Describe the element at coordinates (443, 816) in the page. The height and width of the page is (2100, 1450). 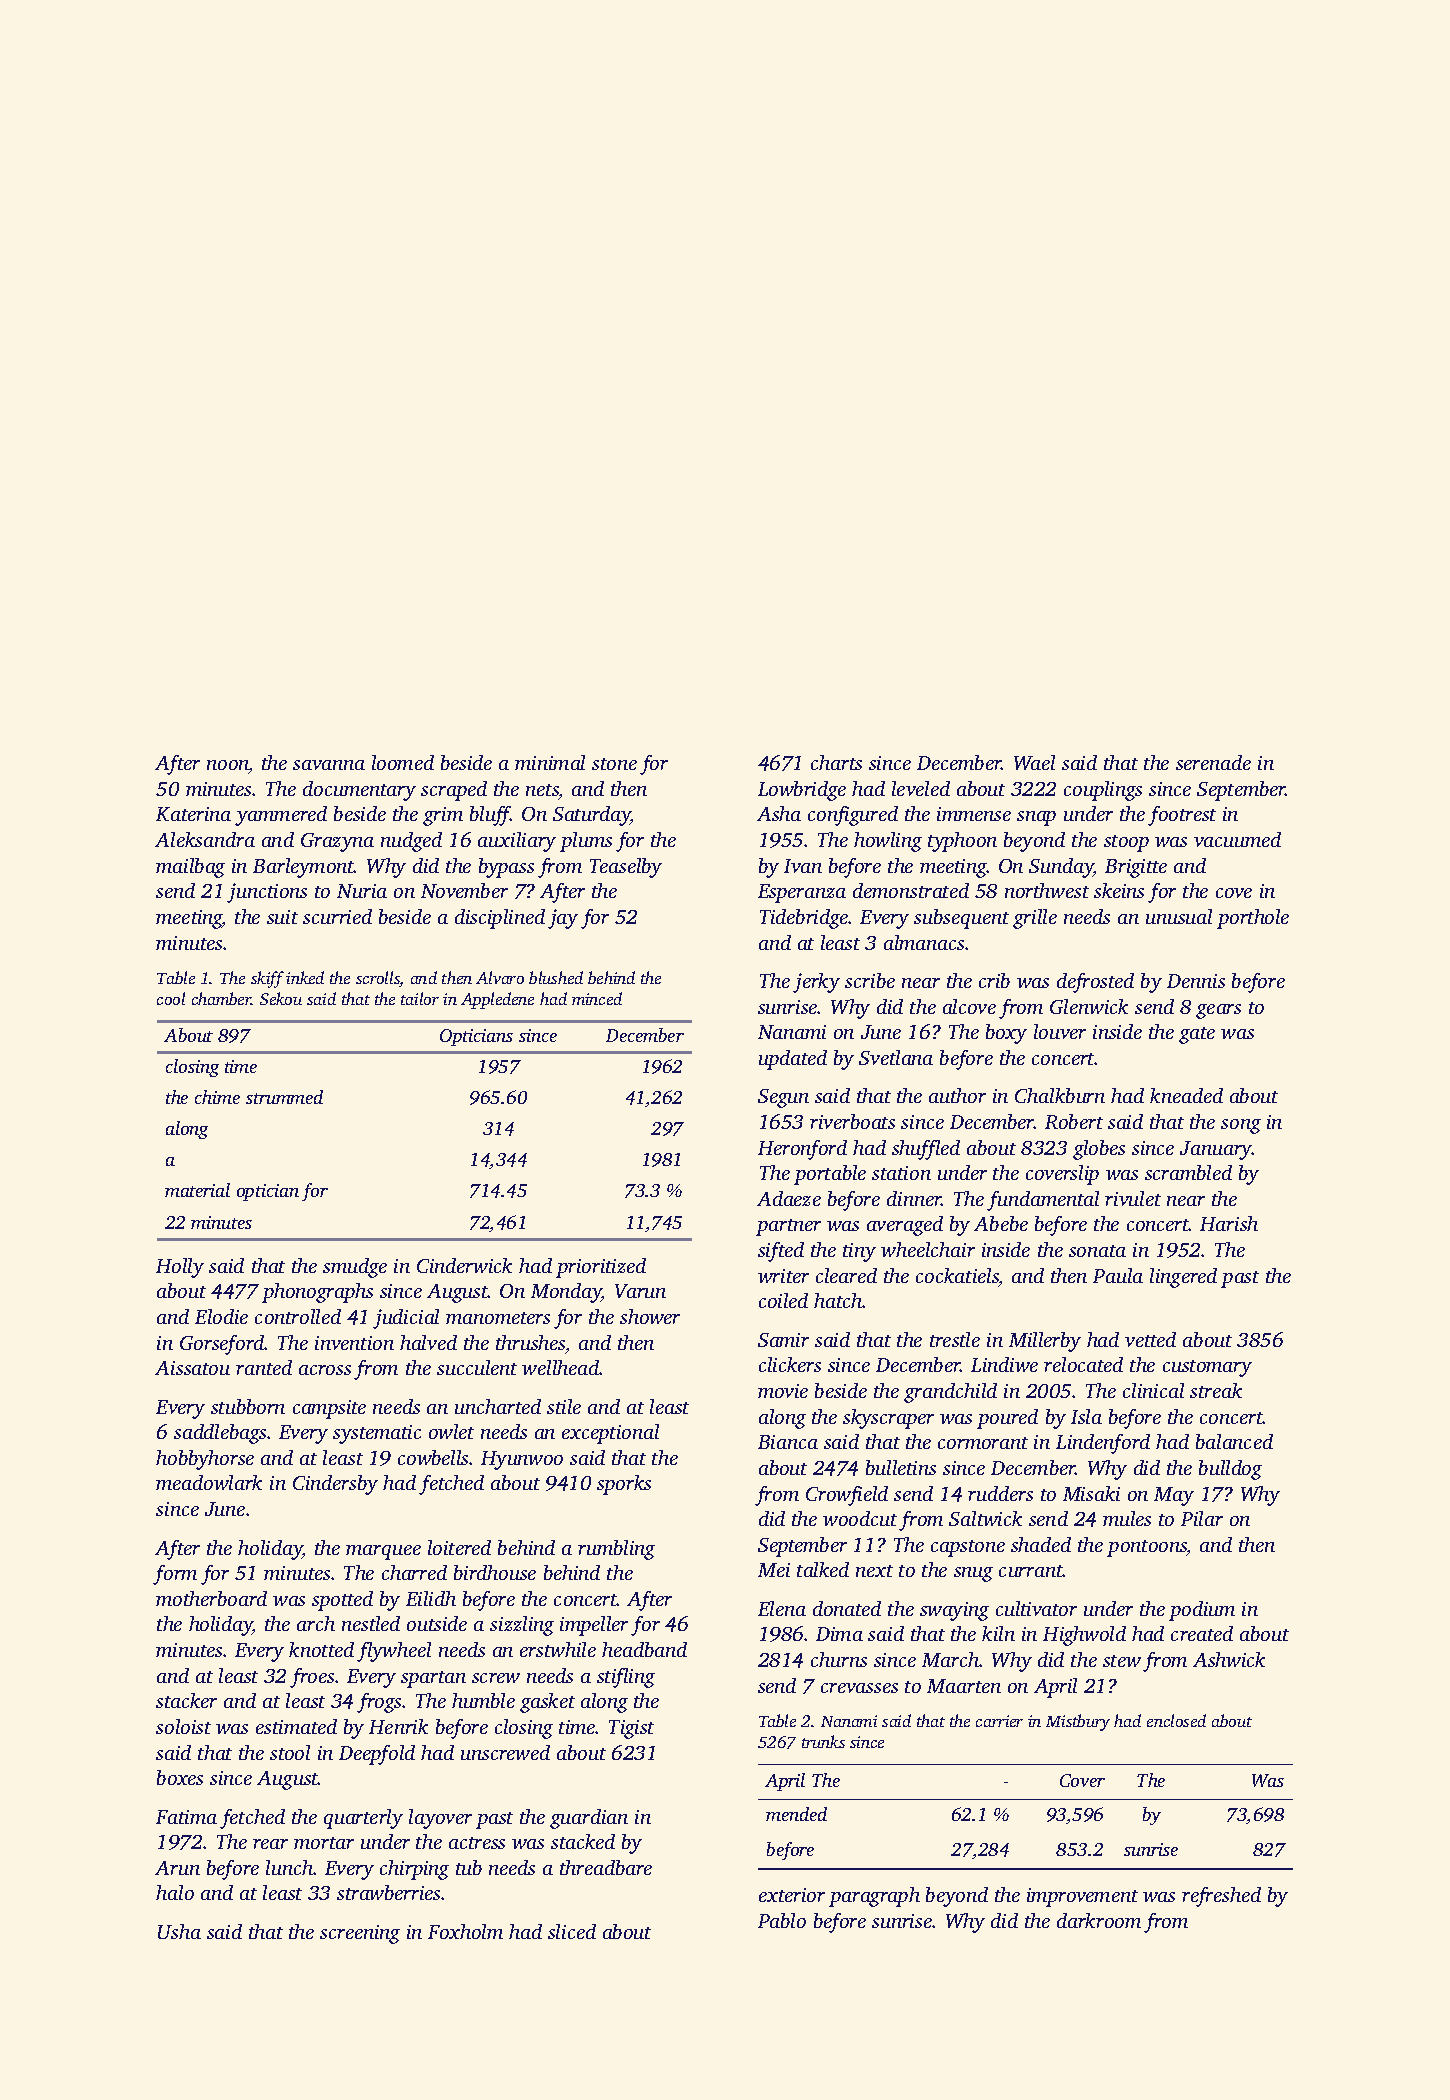
I see `grim` at that location.
